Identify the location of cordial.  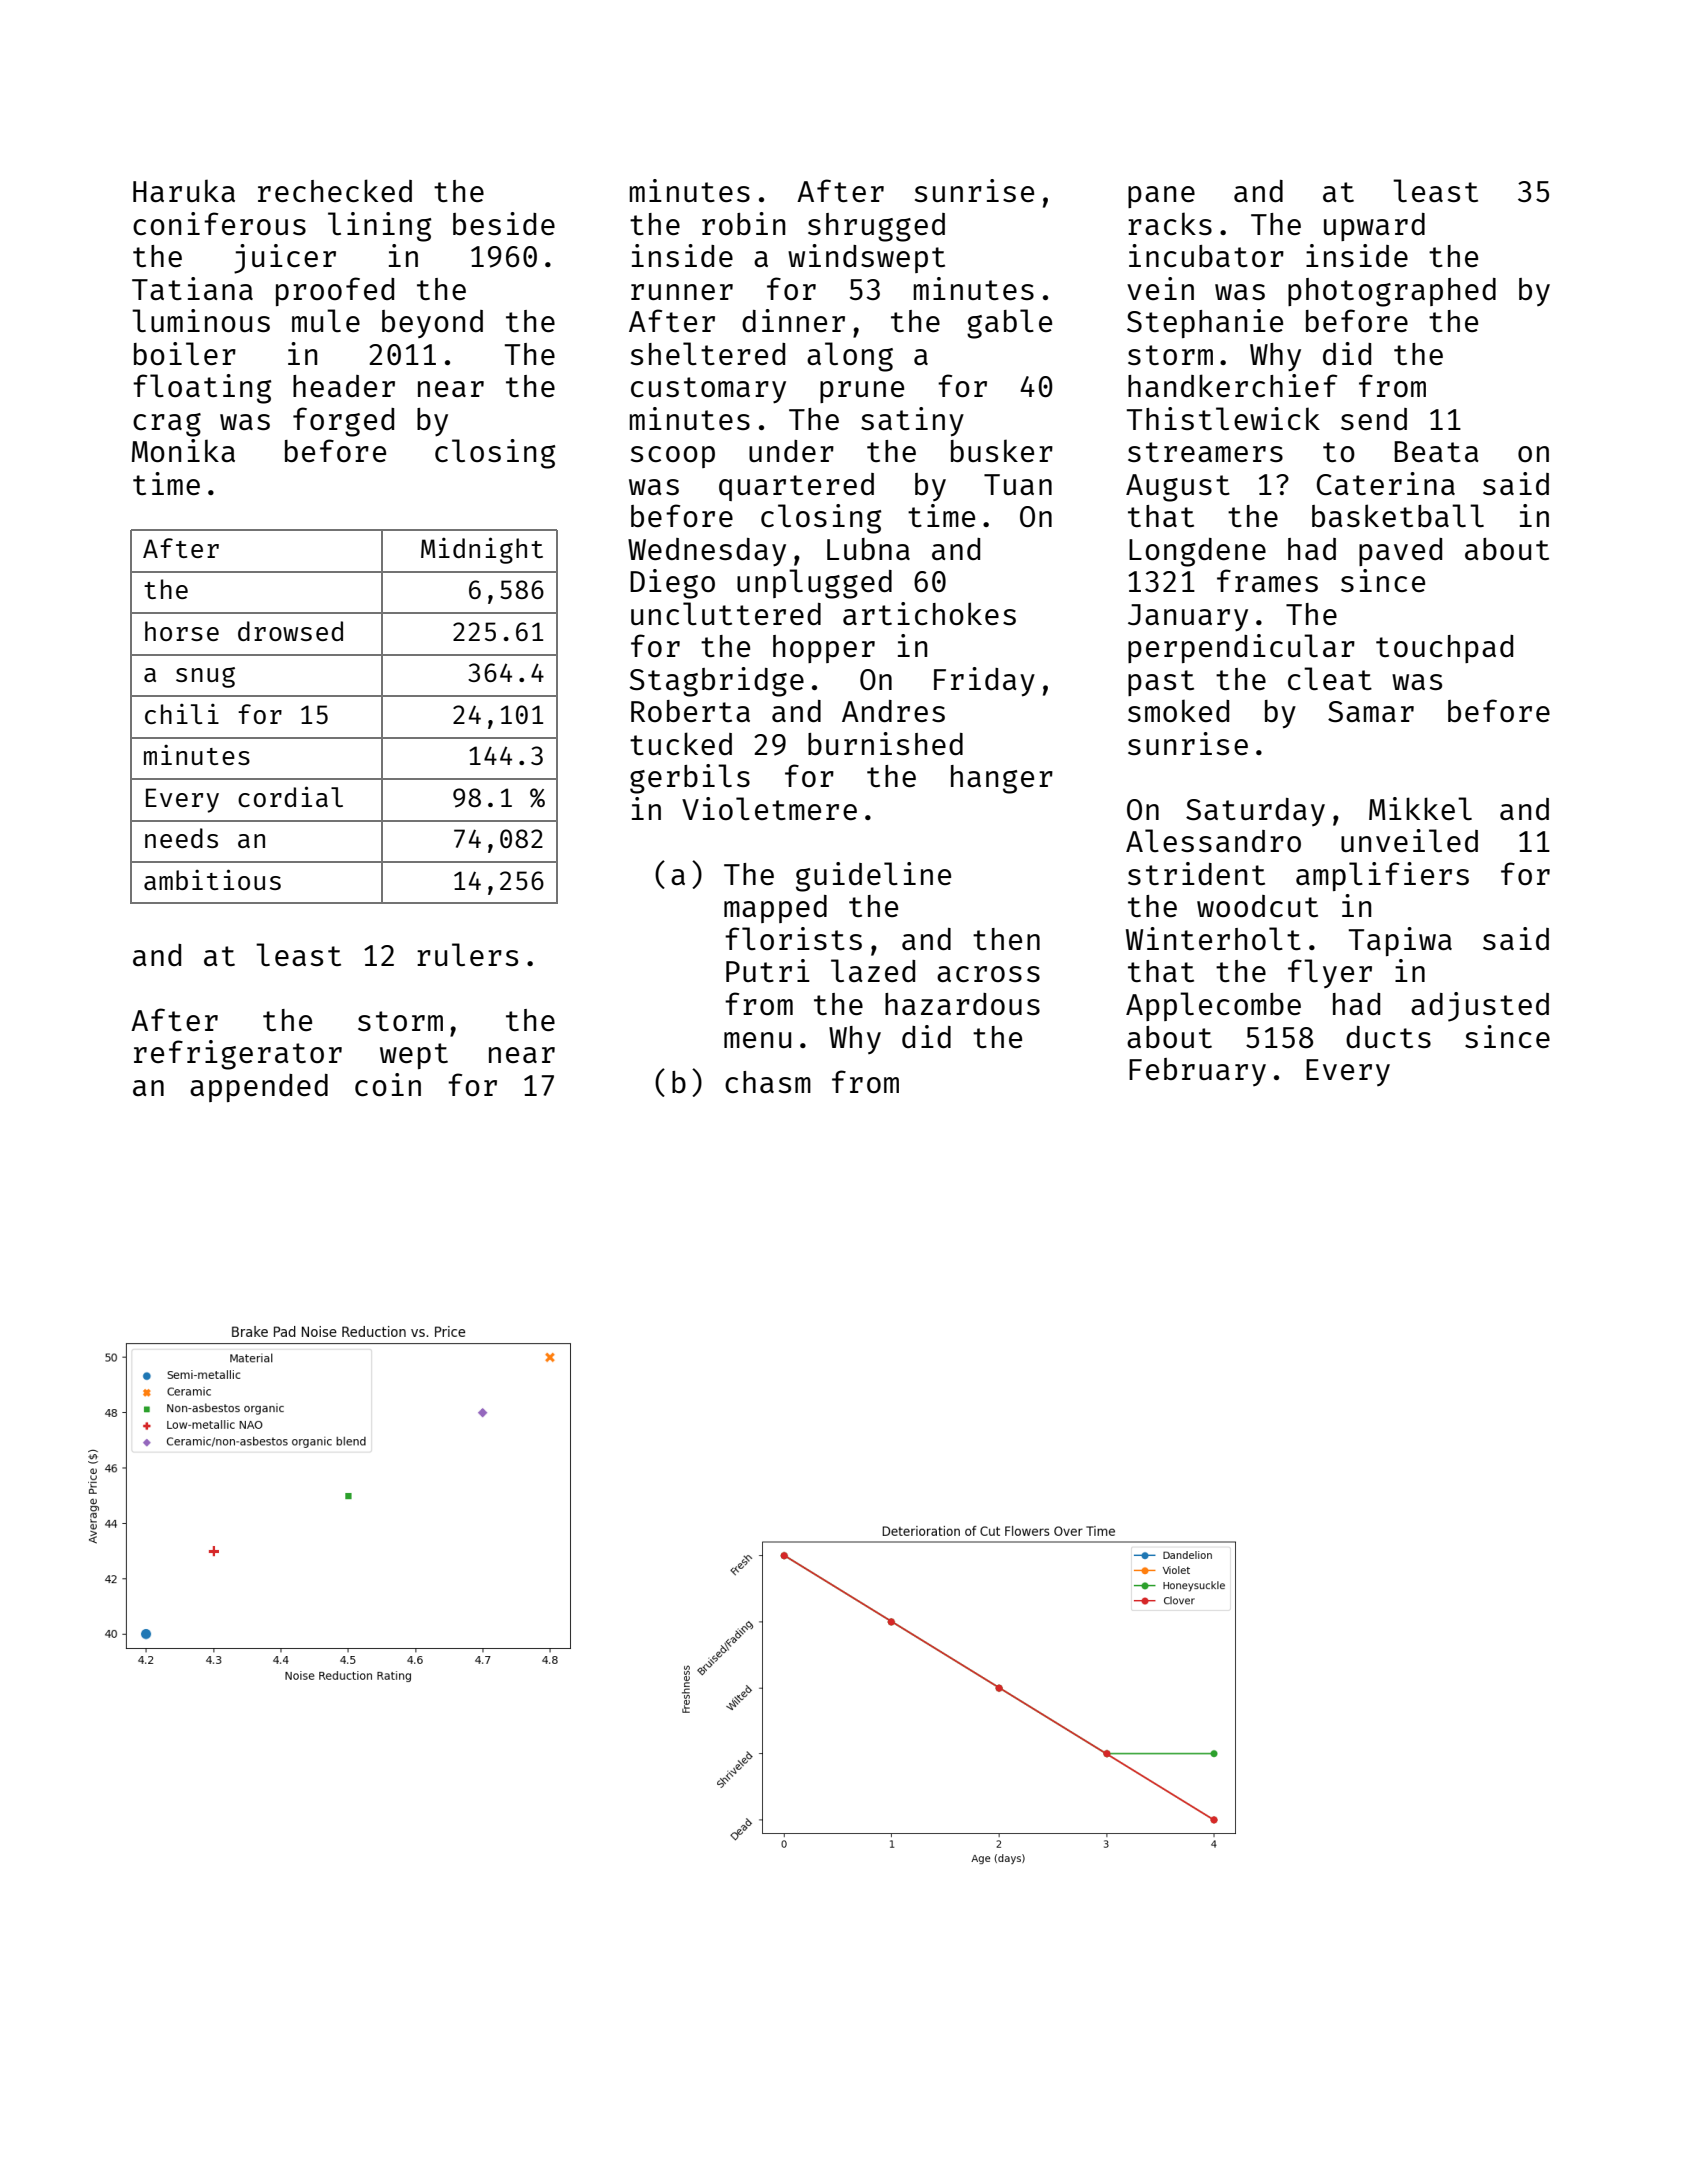
(290, 796).
